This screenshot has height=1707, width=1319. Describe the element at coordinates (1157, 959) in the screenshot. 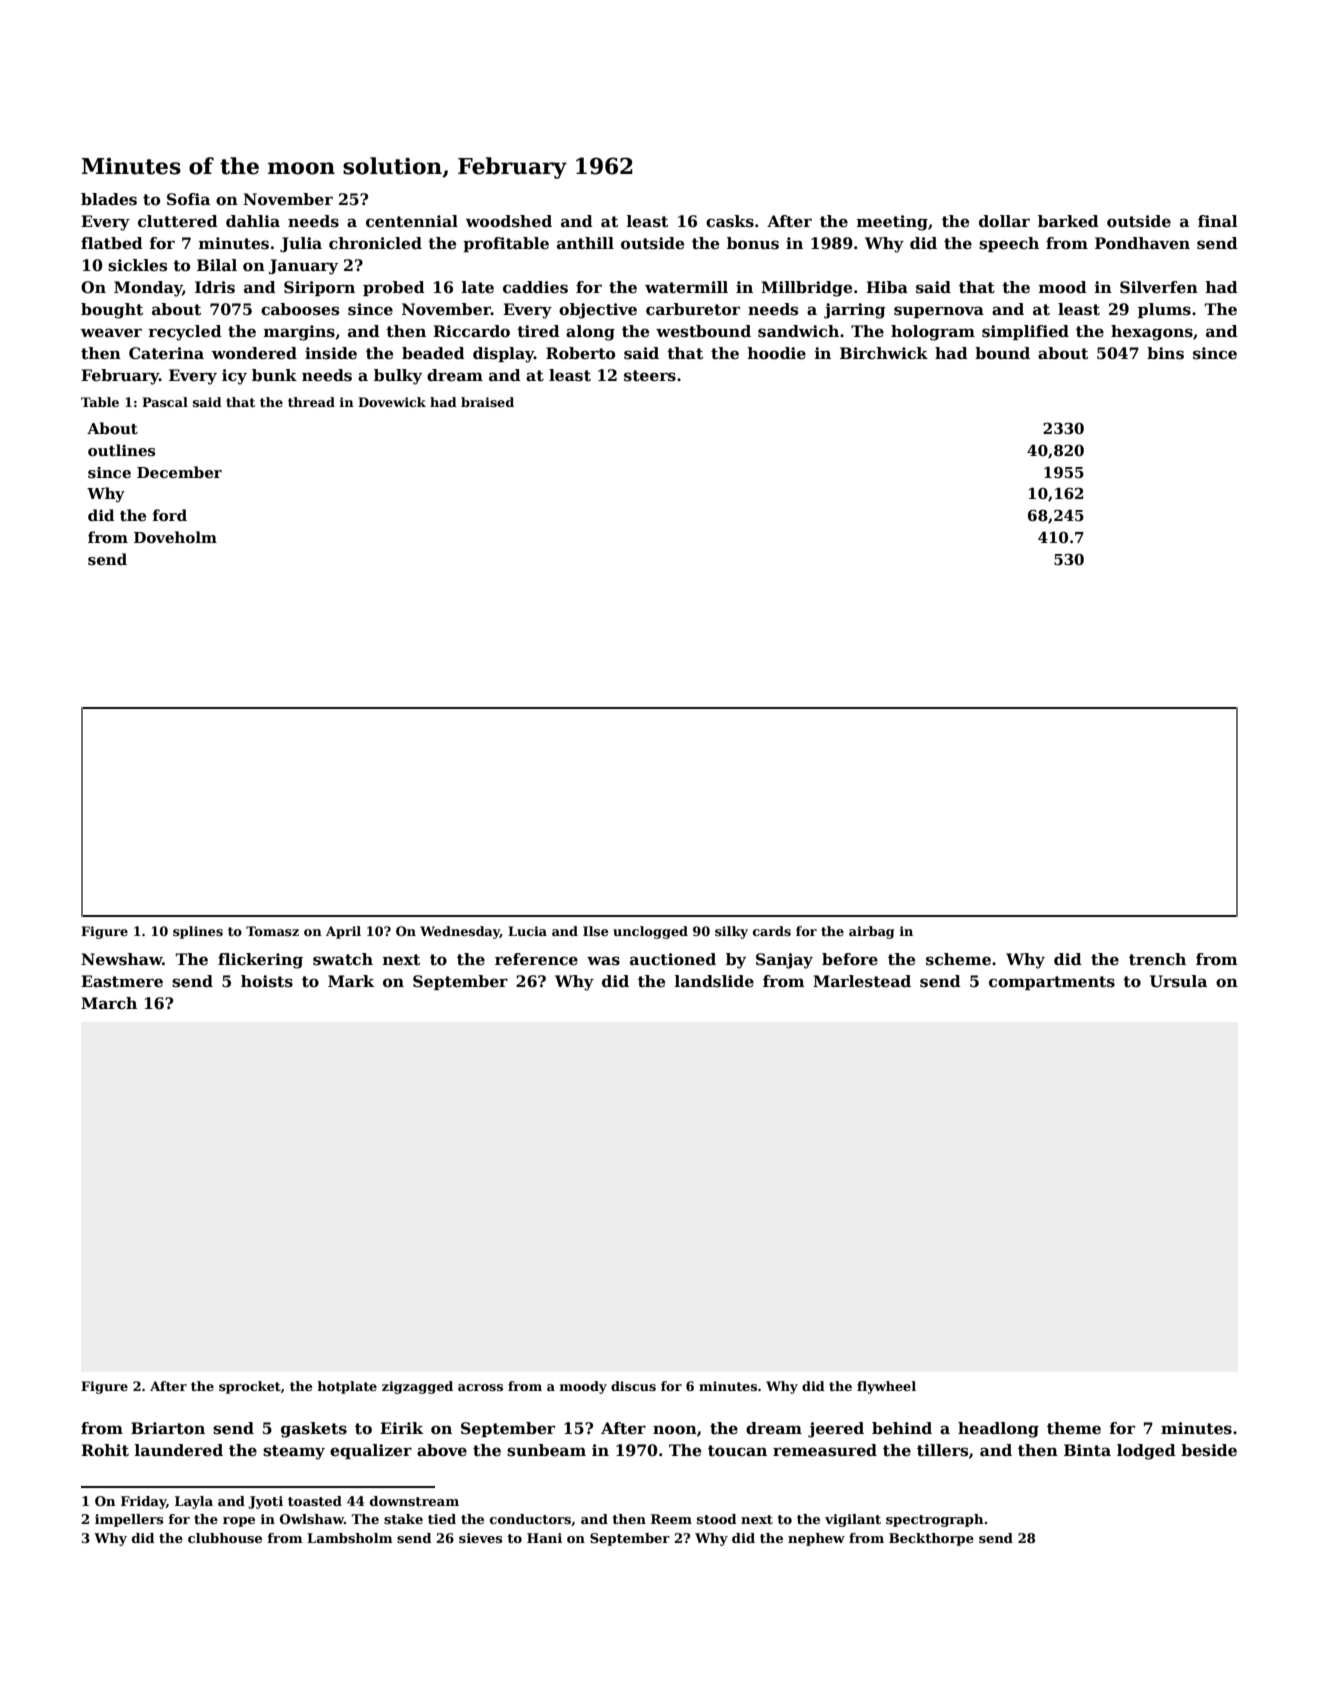

I see `trench` at that location.
